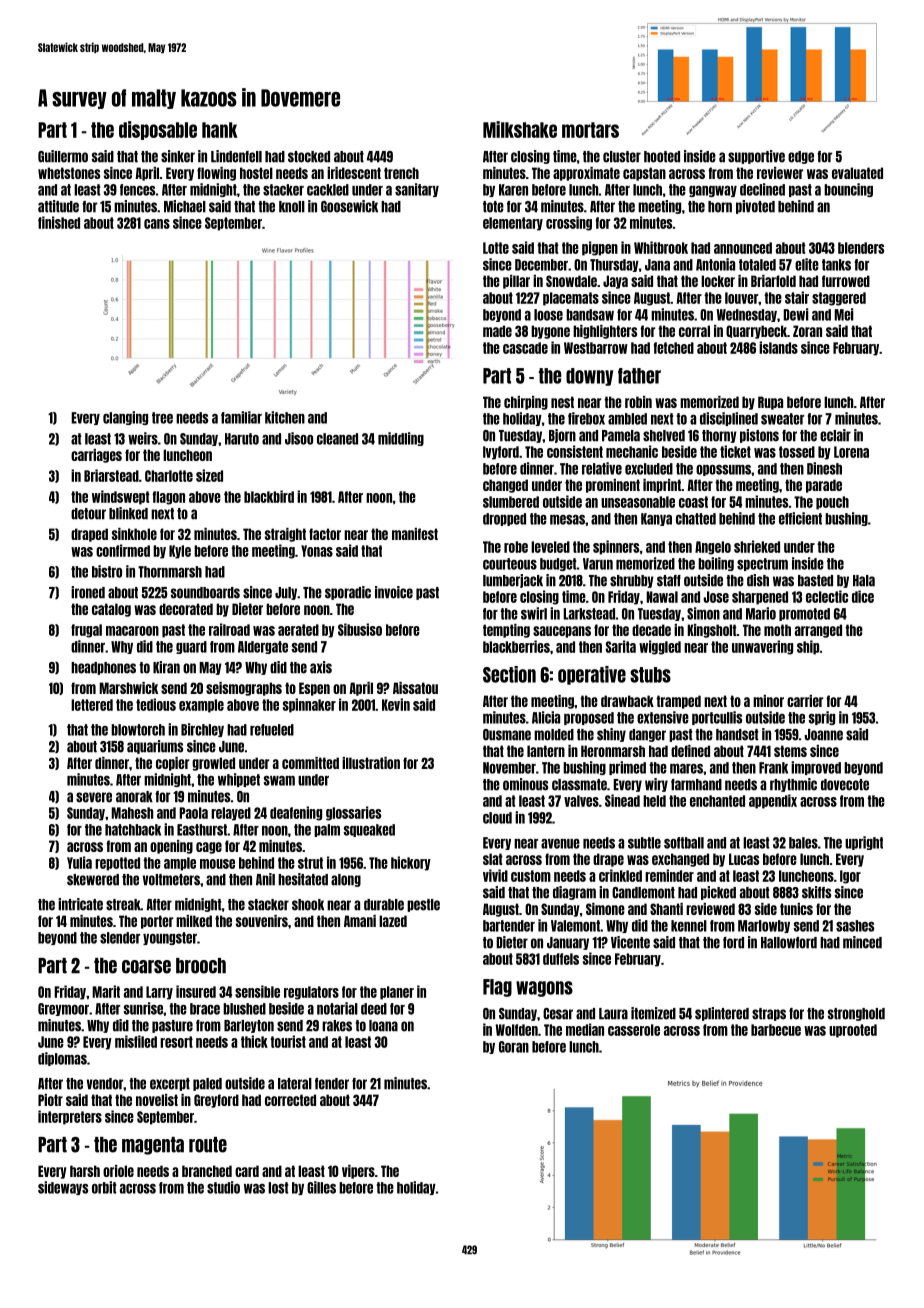 This page has width=924, height=1308. What do you see at coordinates (729, 419) in the page?
I see `disciplined` at bounding box center [729, 419].
